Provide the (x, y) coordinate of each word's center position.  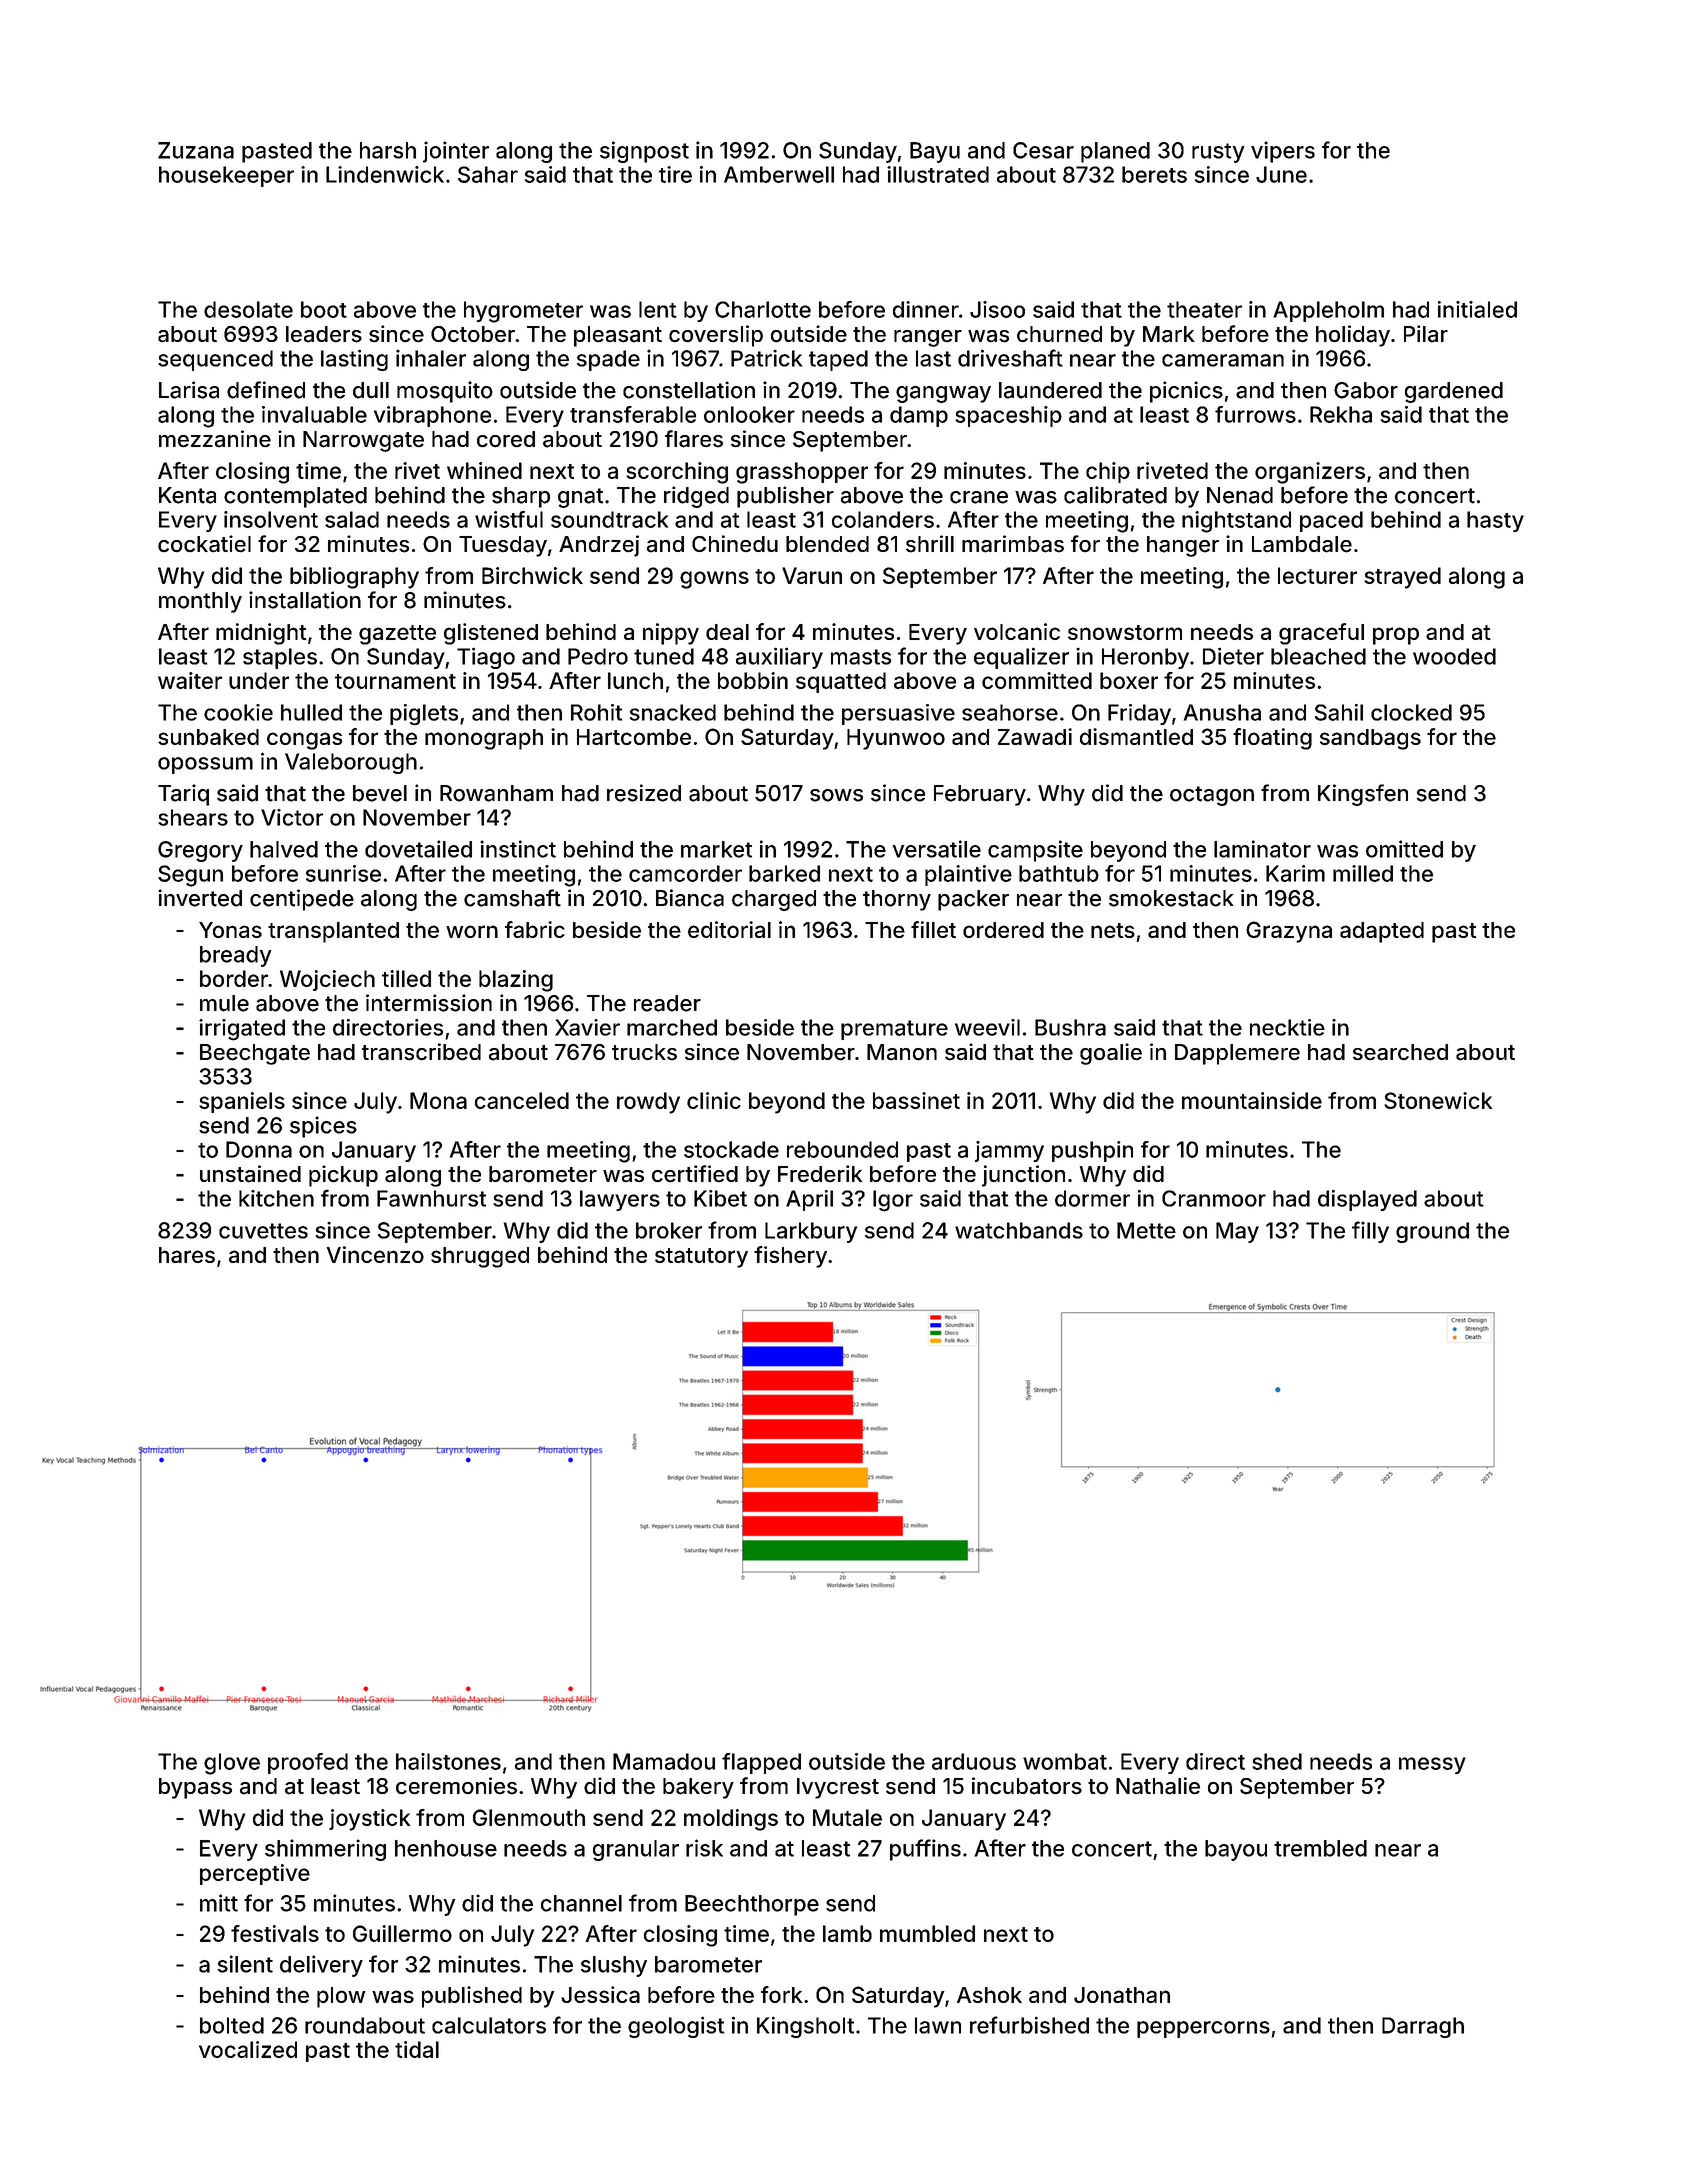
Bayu (935, 152)
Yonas (230, 930)
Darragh (1423, 2027)
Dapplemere (1237, 1054)
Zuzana (196, 150)
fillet (933, 929)
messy (1432, 1765)
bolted (232, 2025)
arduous (974, 1761)
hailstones (448, 1761)
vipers (1283, 152)
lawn (938, 2025)
